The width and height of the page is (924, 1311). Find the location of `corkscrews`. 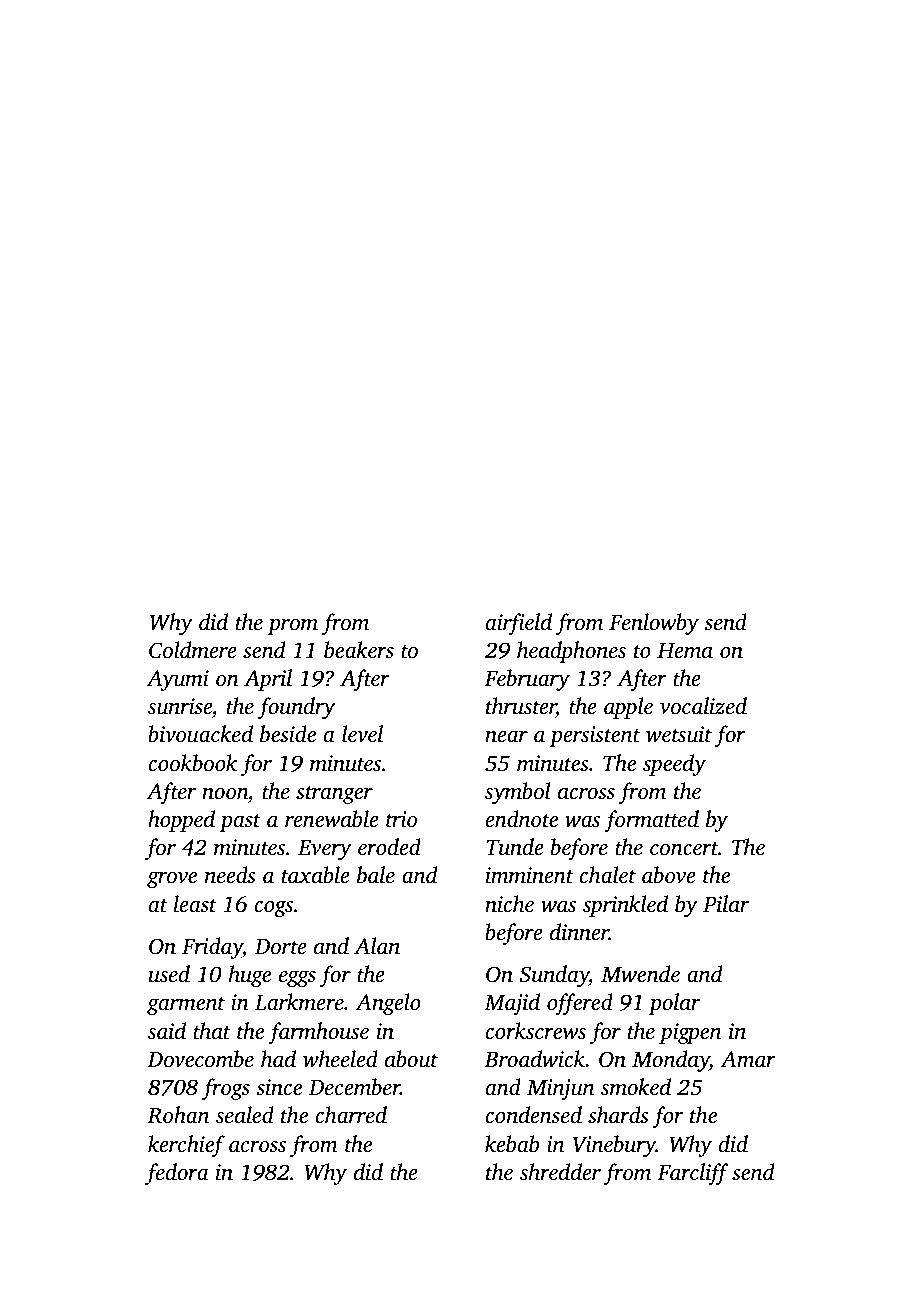

corkscrews is located at coordinates (536, 1031).
